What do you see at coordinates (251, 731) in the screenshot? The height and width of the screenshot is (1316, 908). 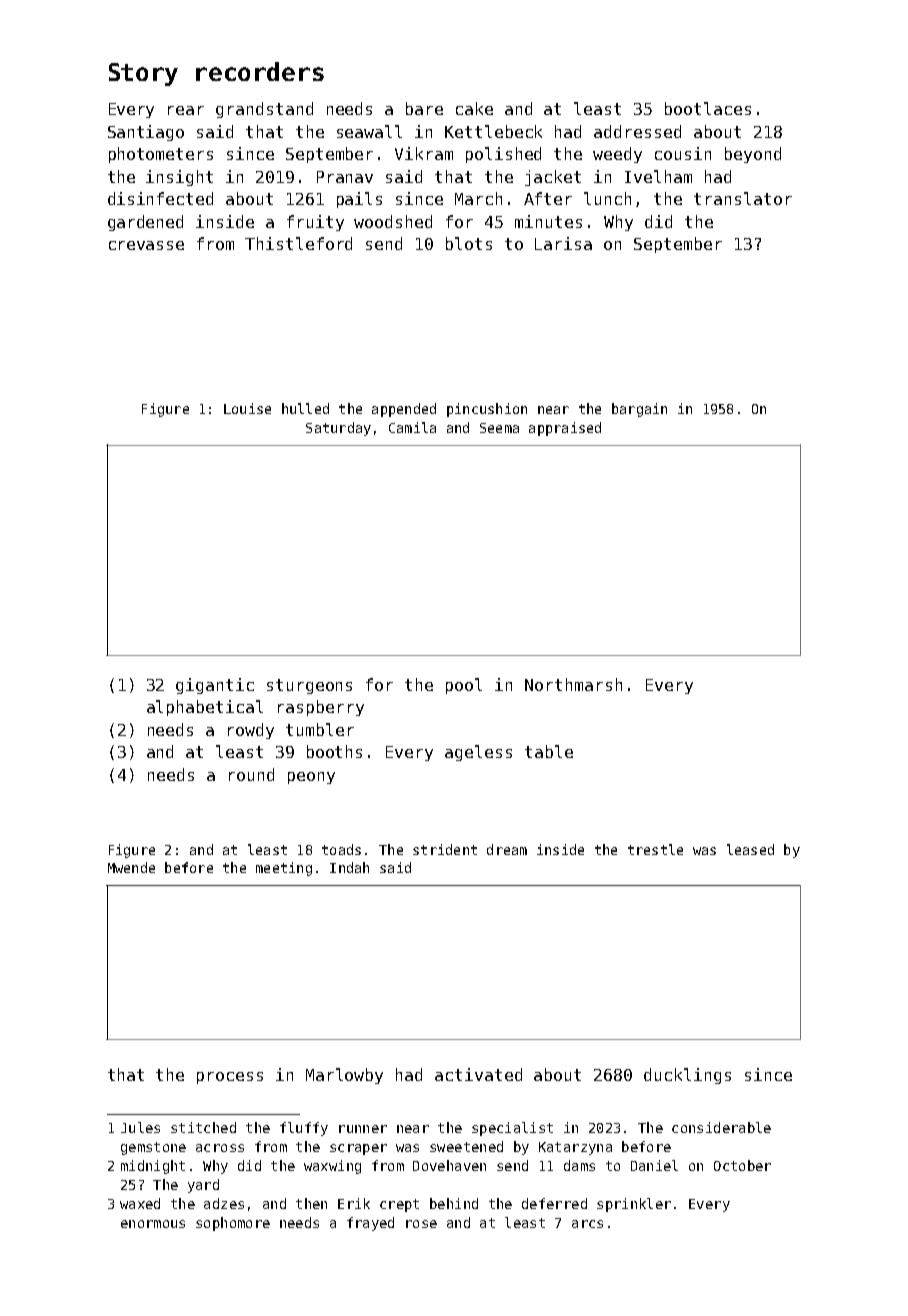 I see `rowdy` at bounding box center [251, 731].
